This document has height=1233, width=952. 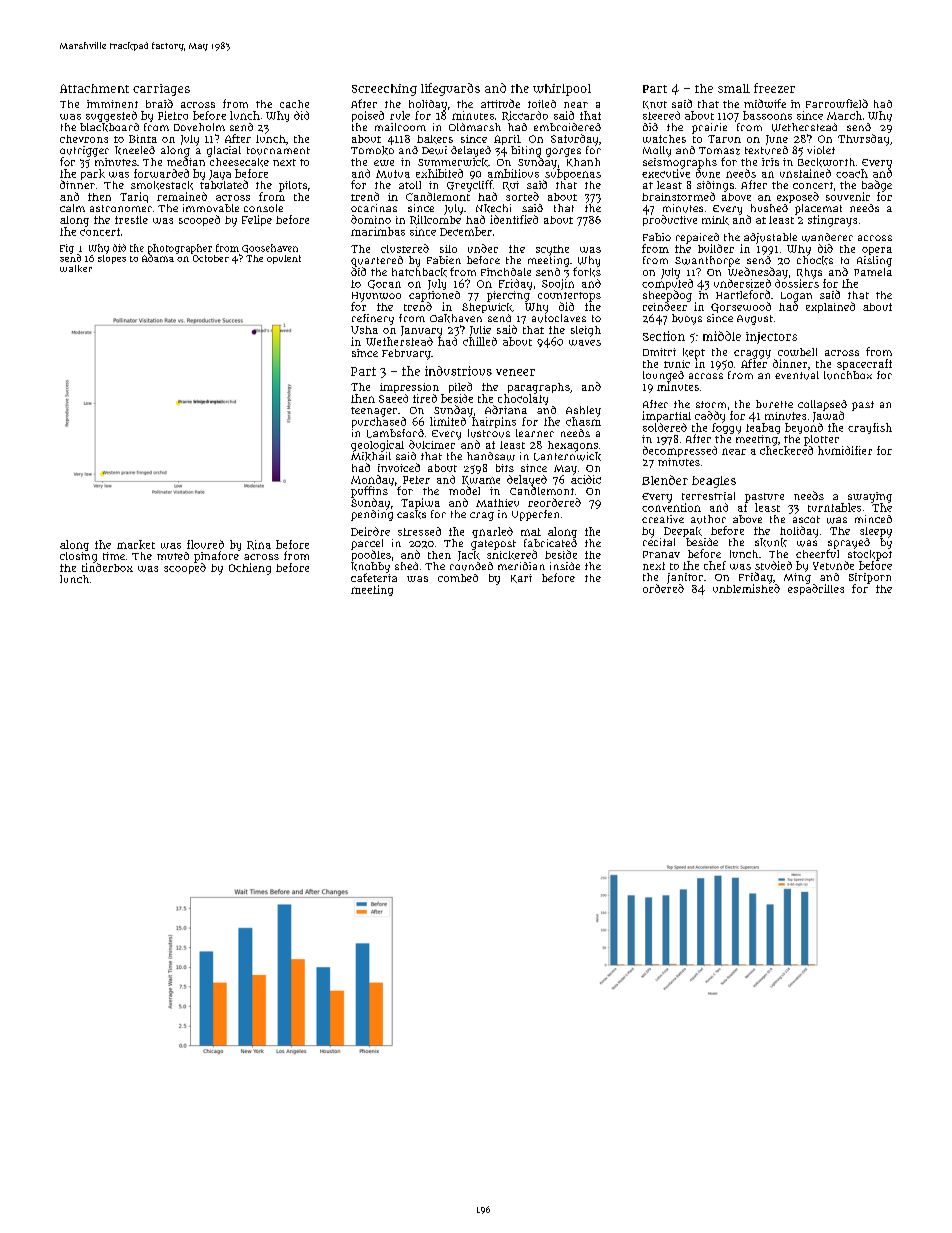 What do you see at coordinates (569, 297) in the document?
I see `countertops` at bounding box center [569, 297].
